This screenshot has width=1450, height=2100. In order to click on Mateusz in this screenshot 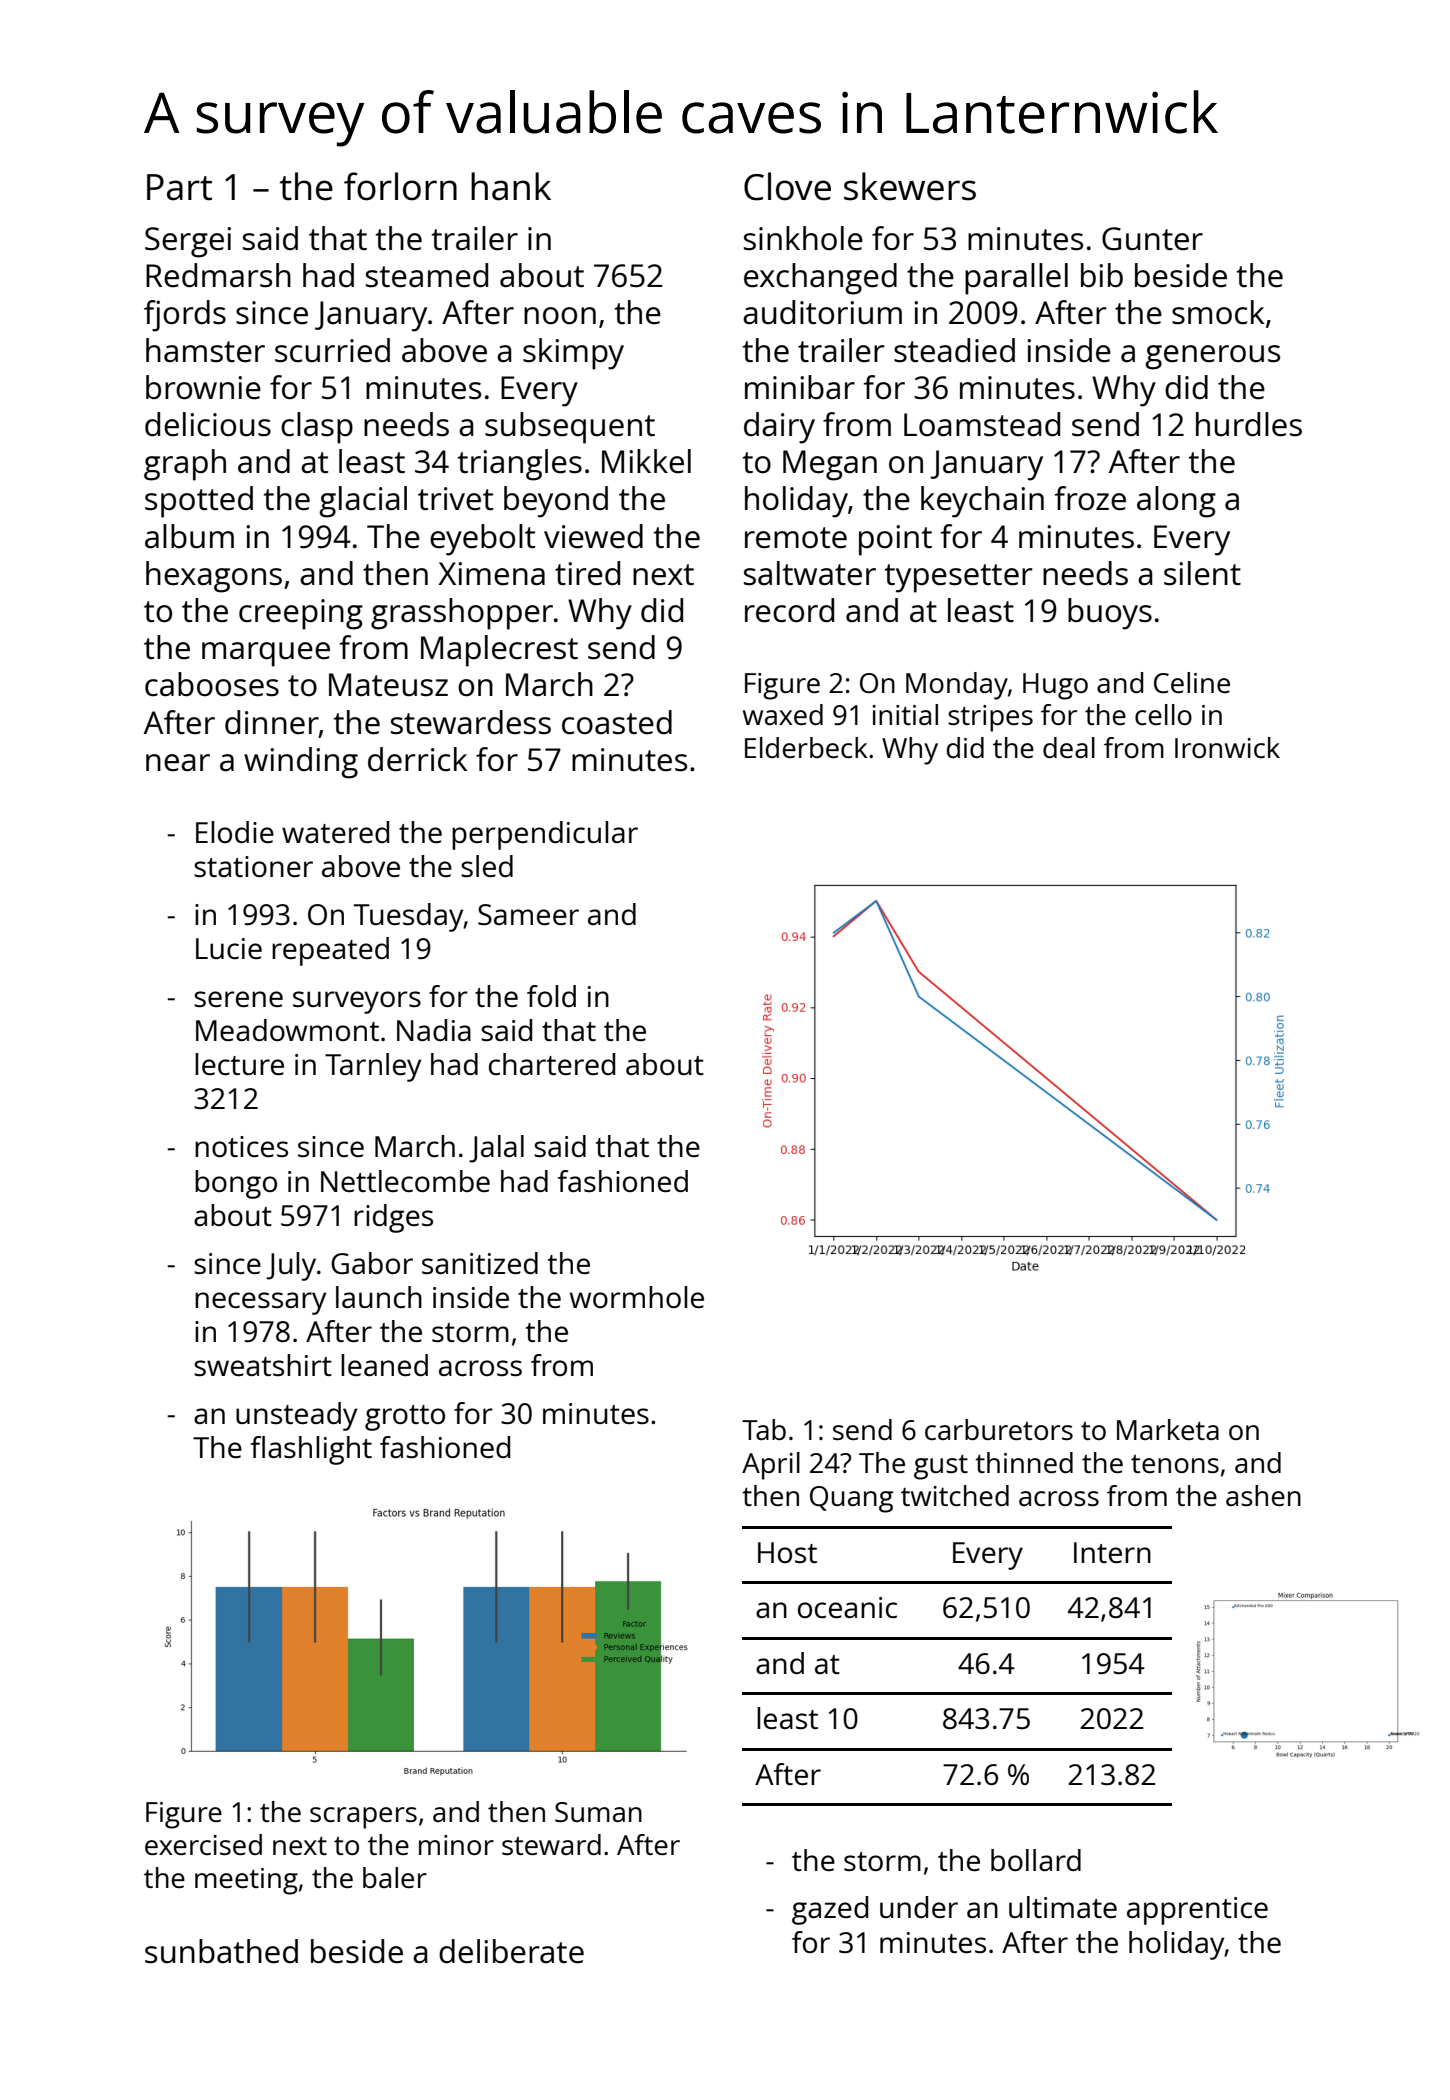, I will do `click(388, 685)`.
